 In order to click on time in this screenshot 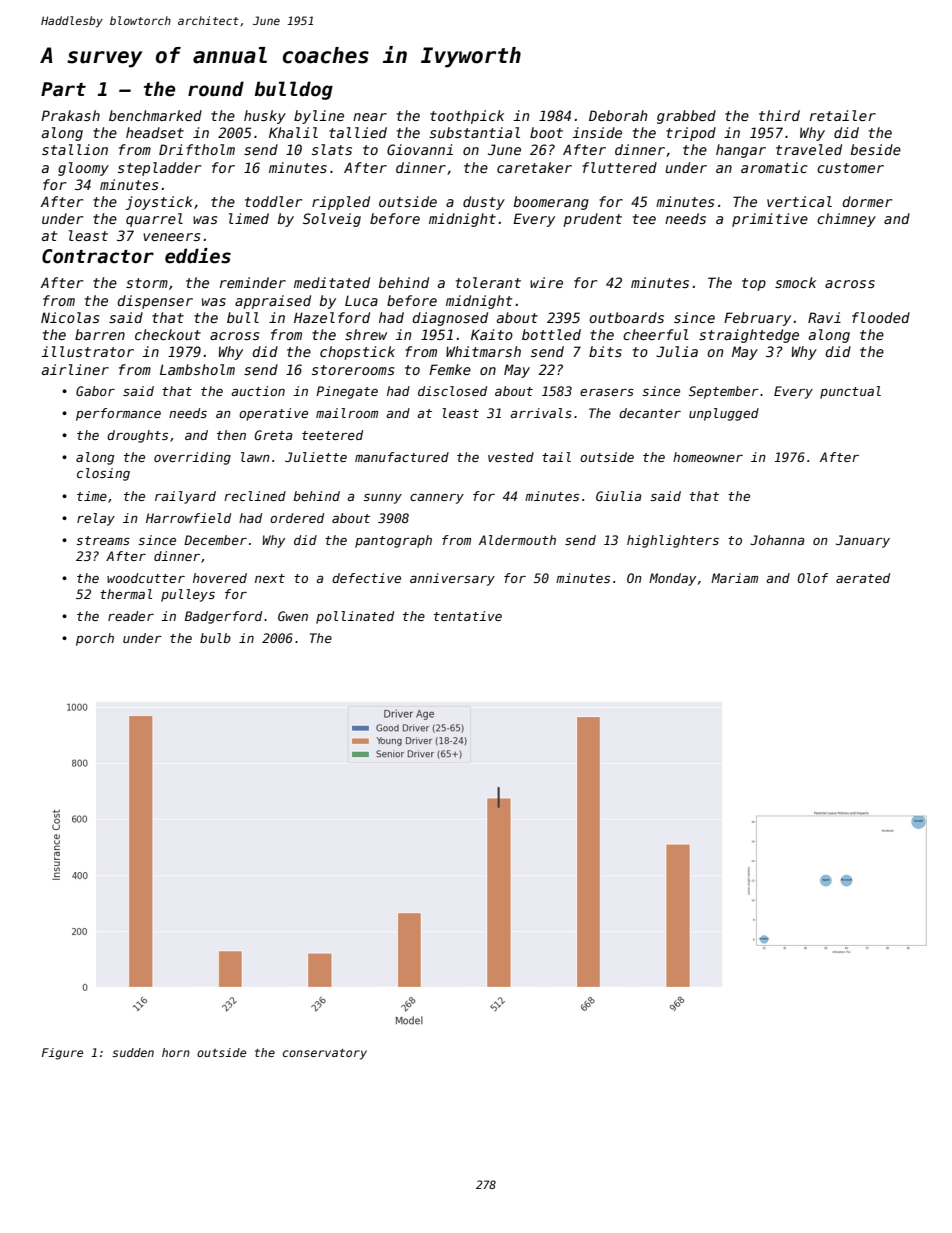, I will do `click(92, 496)`.
